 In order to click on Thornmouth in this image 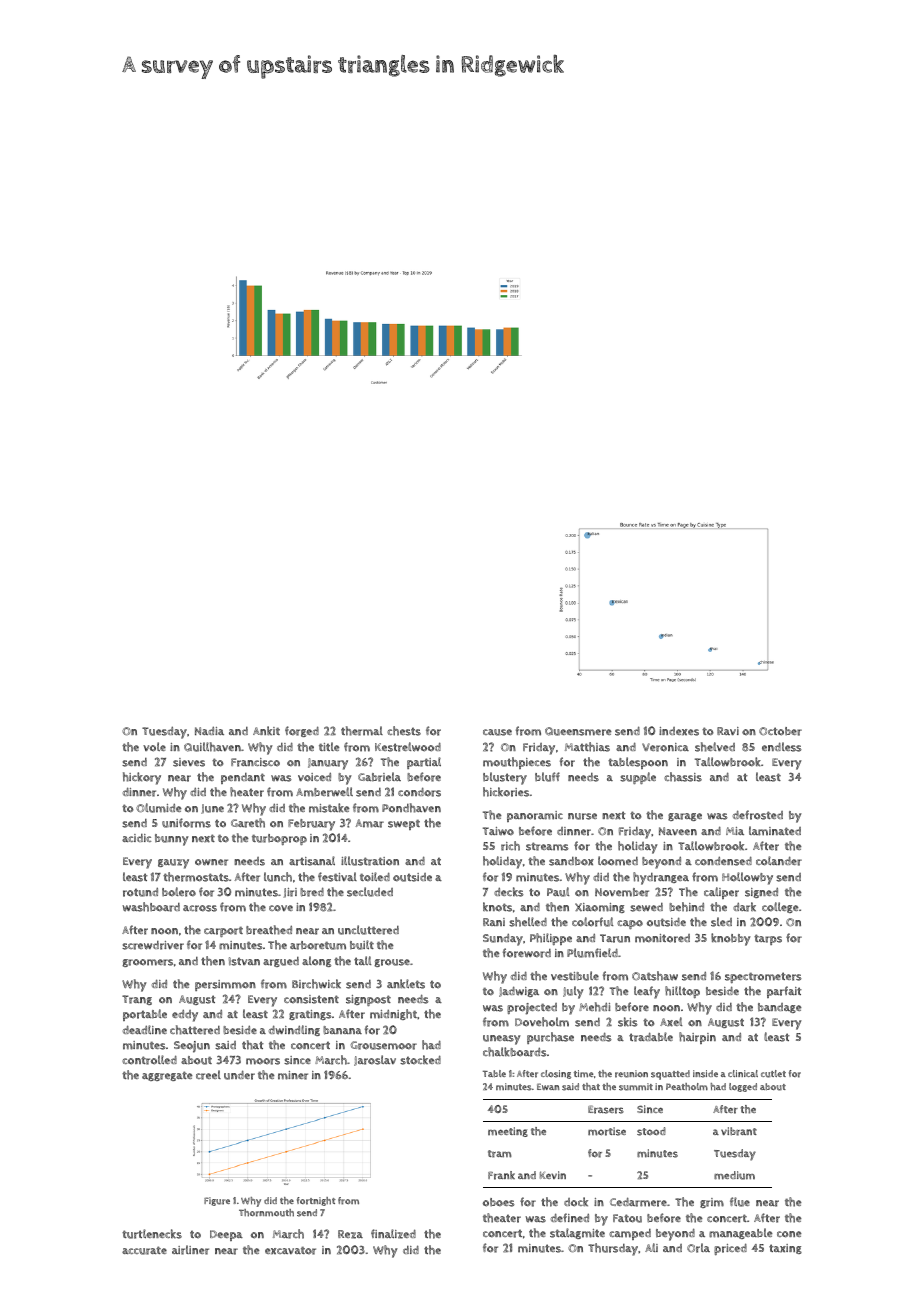, I will do `click(266, 1213)`.
